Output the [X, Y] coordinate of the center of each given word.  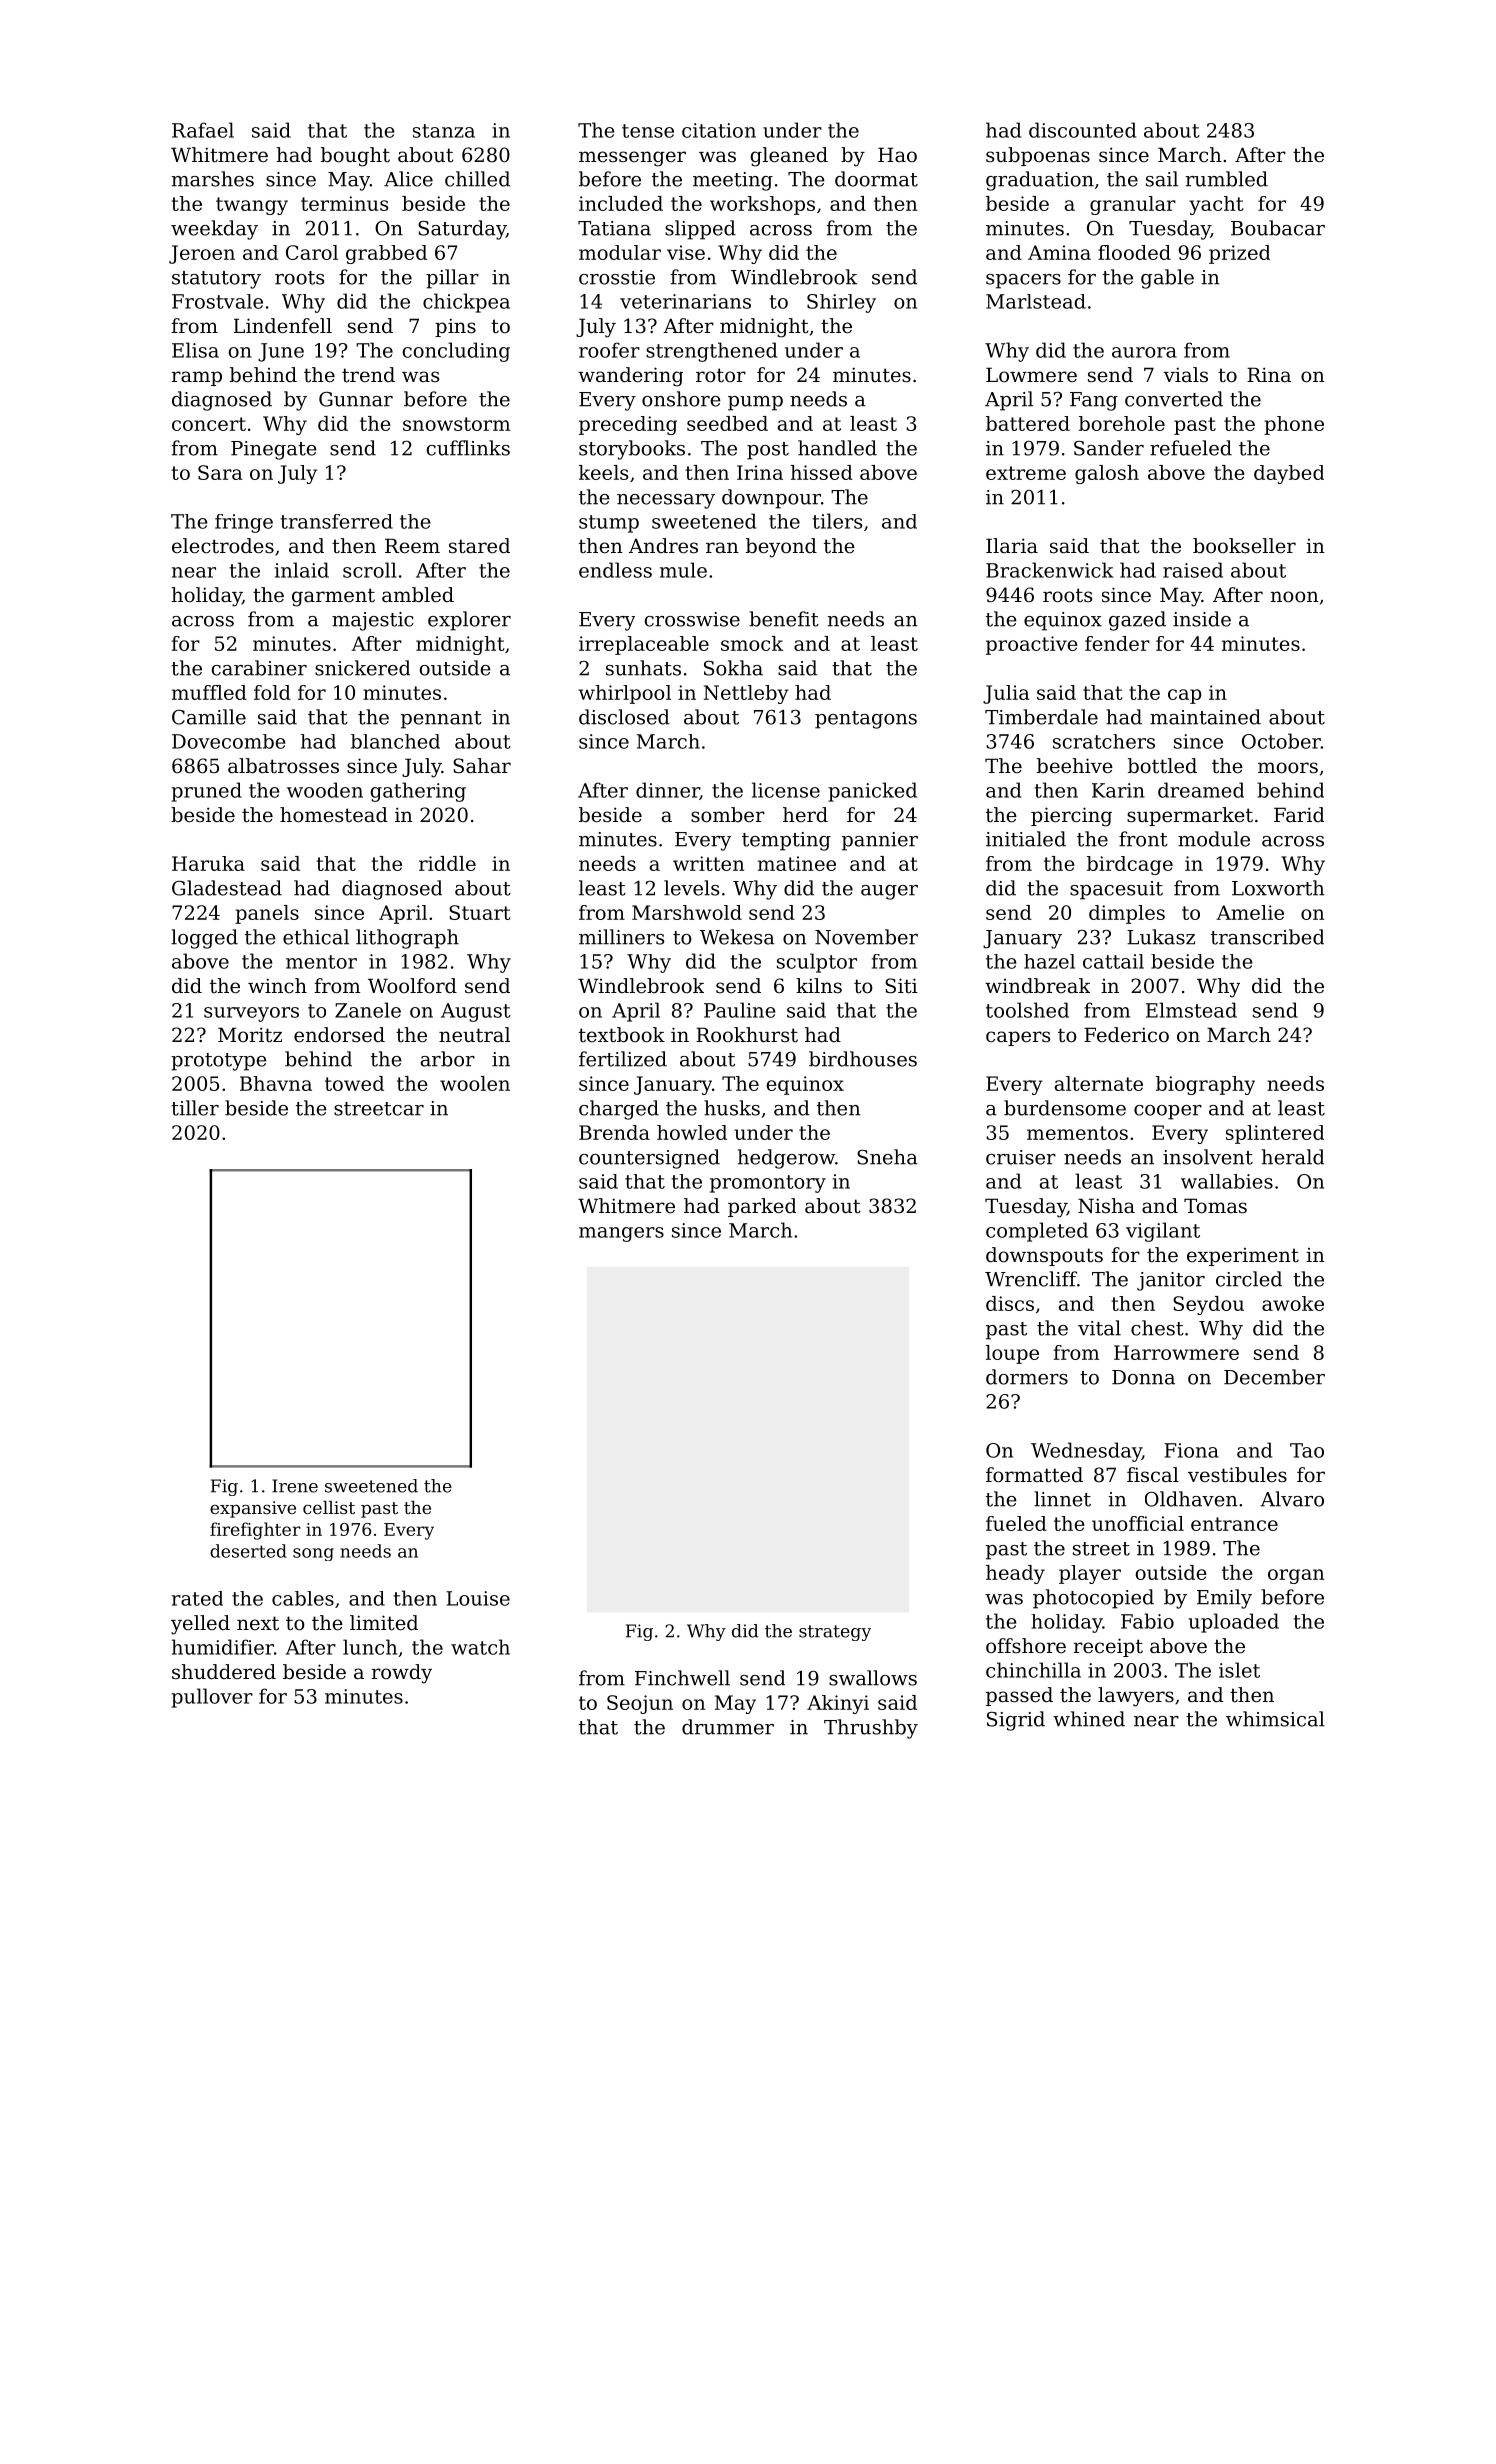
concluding [456, 352]
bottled [1162, 766]
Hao [897, 155]
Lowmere [1031, 375]
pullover [212, 1698]
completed [1037, 1232]
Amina [1059, 252]
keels [603, 472]
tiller [195, 1108]
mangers [621, 1234]
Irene [295, 1486]
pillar [452, 279]
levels [691, 888]
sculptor [817, 963]
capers [1018, 1038]
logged [204, 939]
